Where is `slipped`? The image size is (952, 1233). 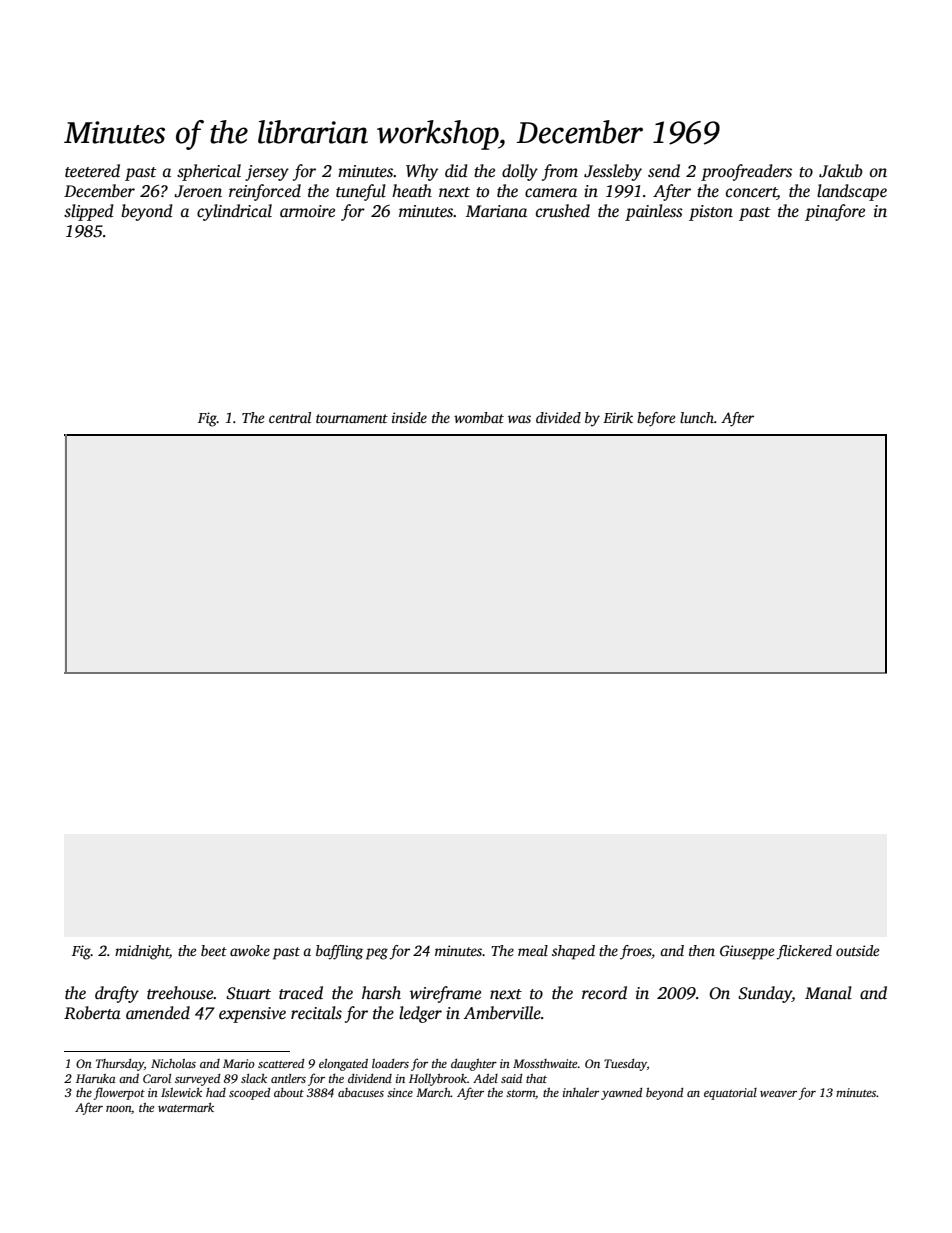
slipped is located at coordinates (89, 212).
